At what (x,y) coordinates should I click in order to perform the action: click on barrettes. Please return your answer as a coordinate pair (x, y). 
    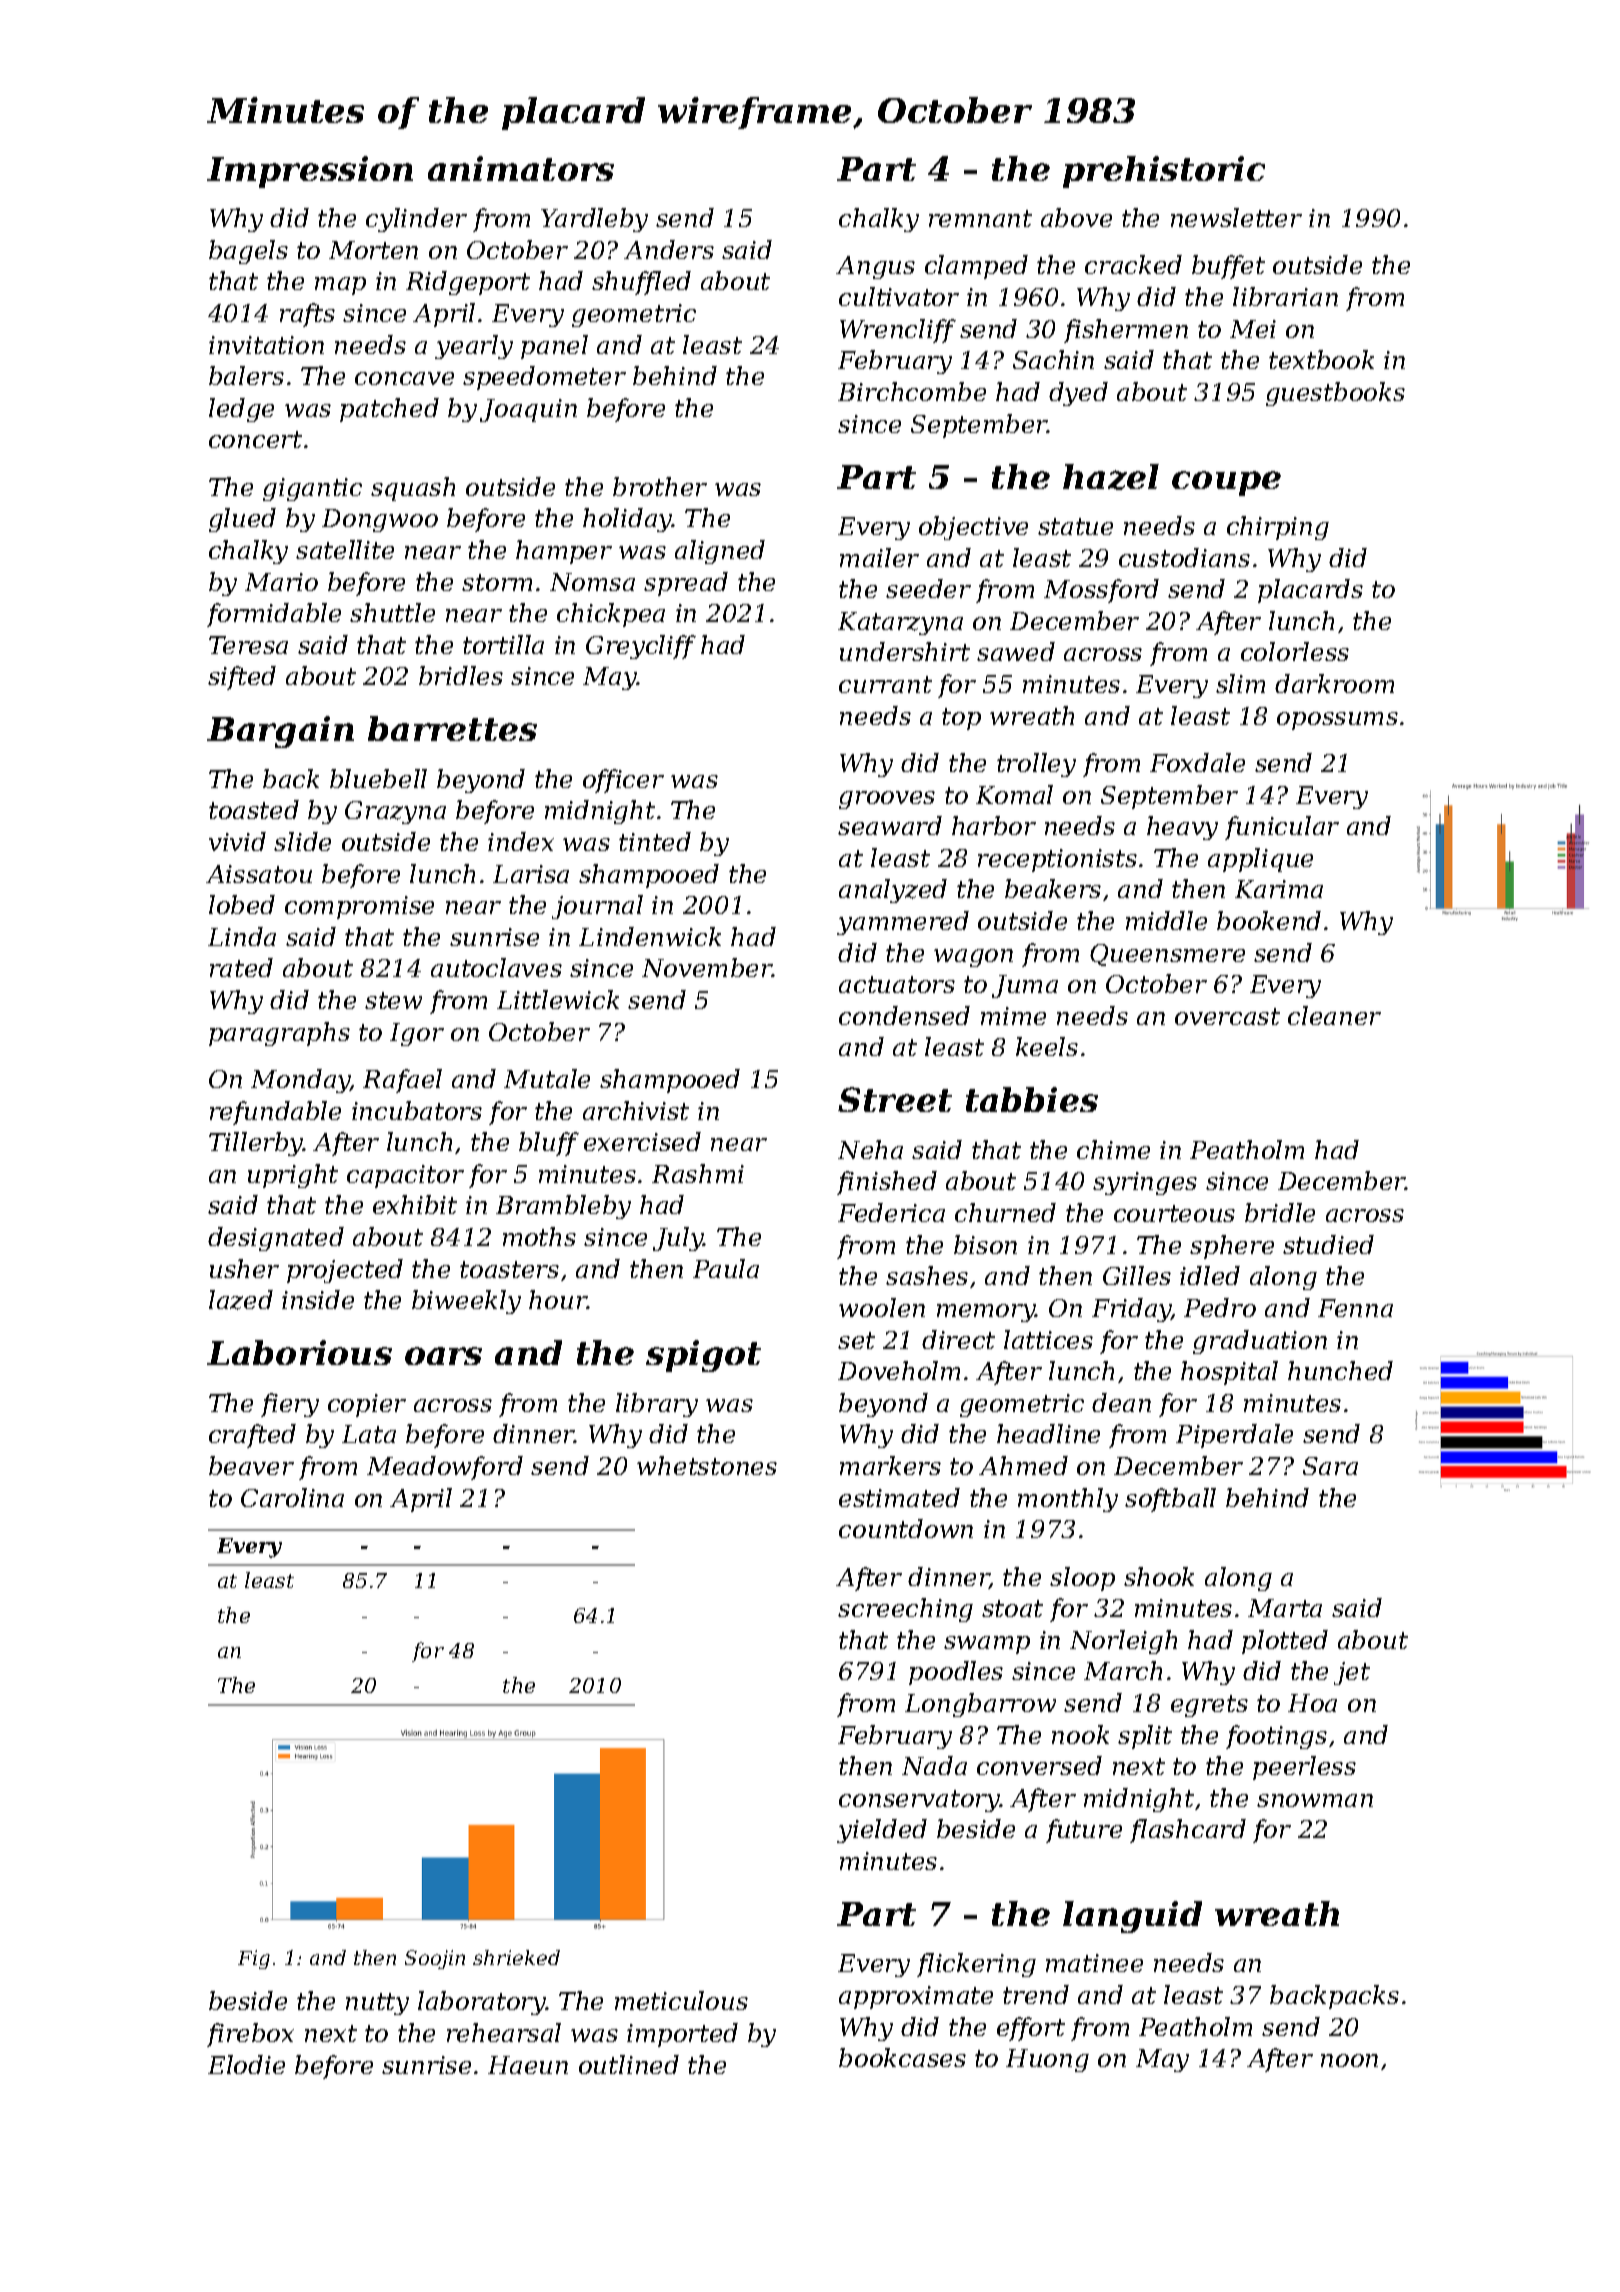
    Looking at the image, I should click on (452, 728).
